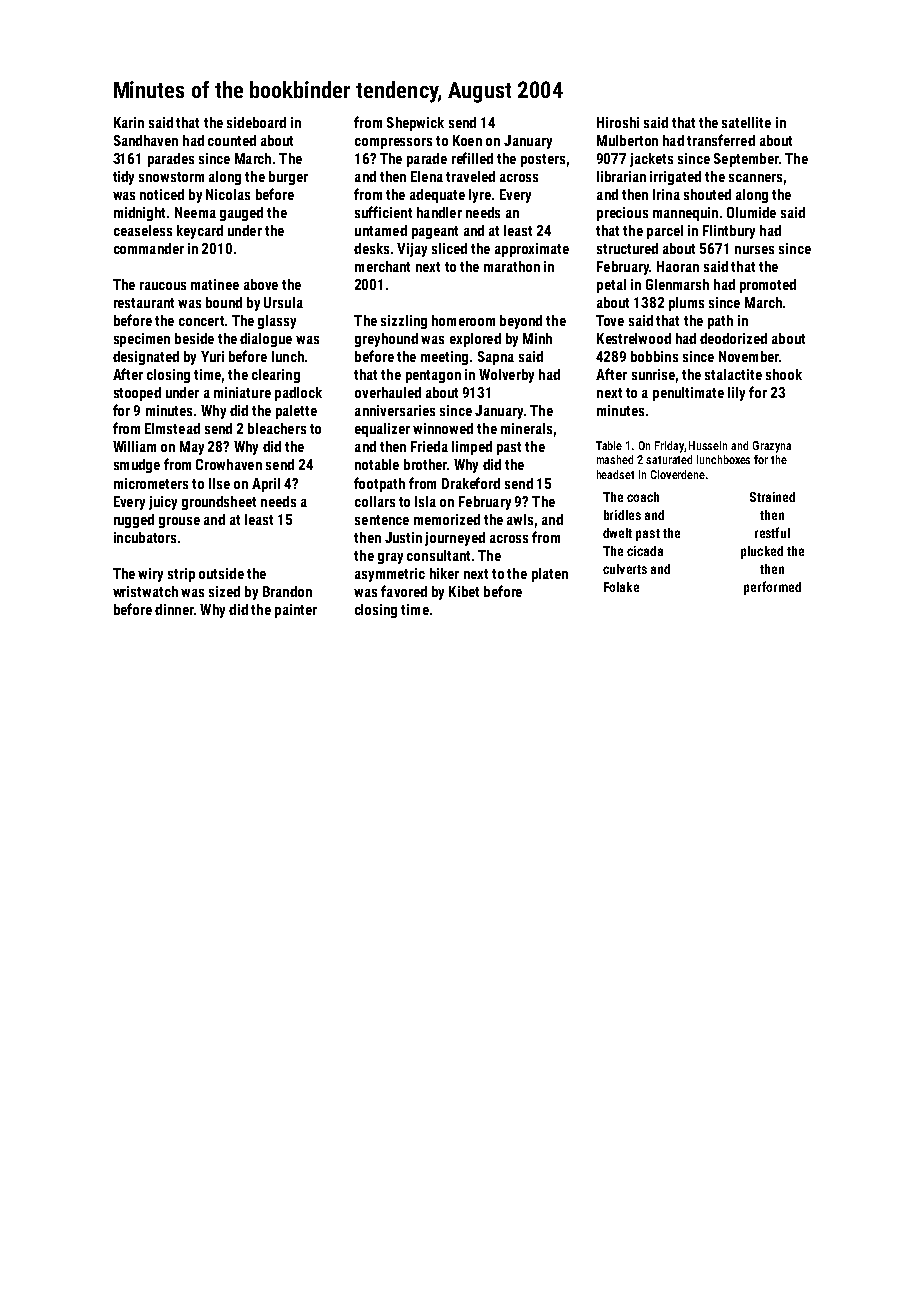 The height and width of the document is (1308, 924). Describe the element at coordinates (146, 140) in the document. I see `Sandhaven` at that location.
